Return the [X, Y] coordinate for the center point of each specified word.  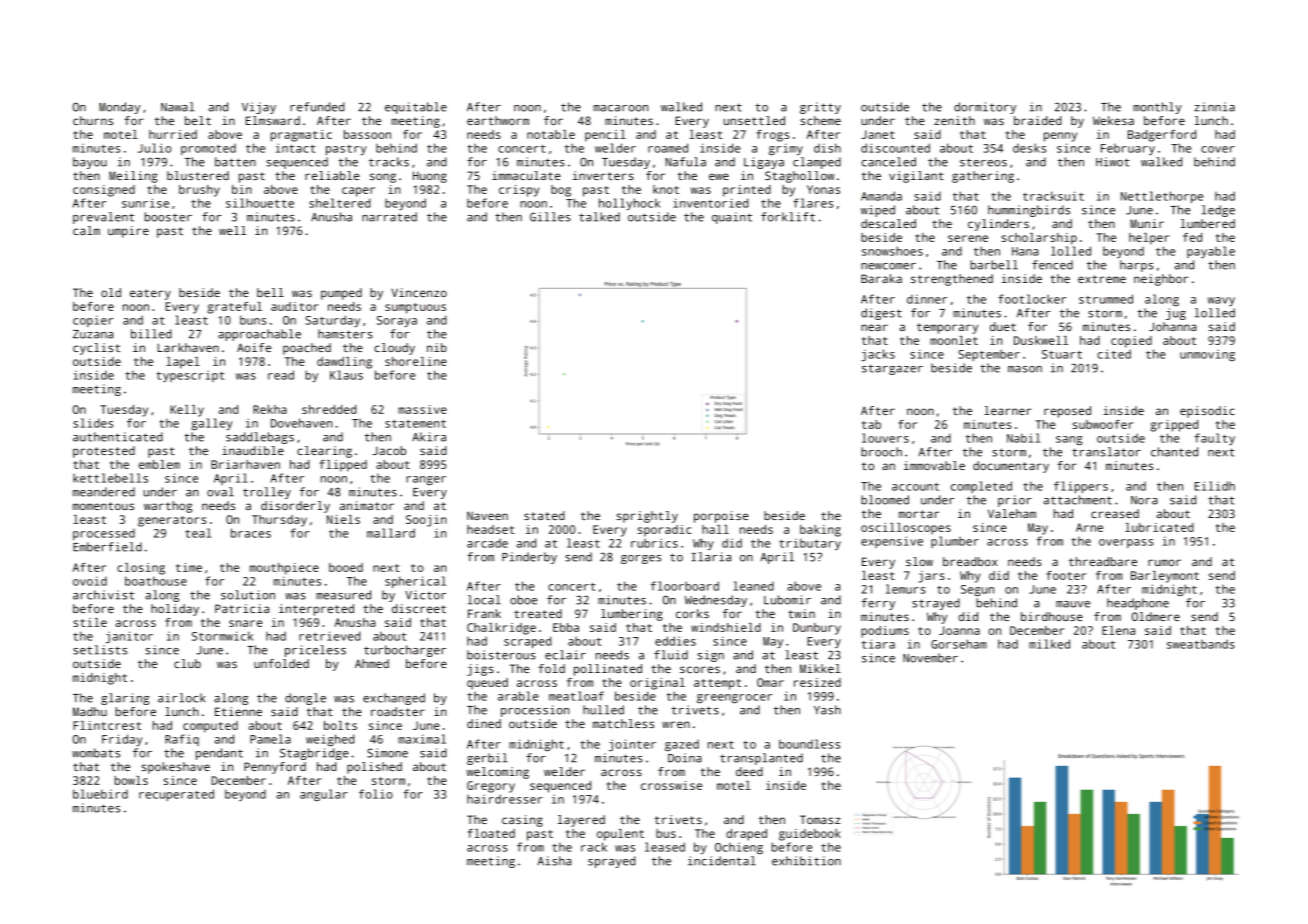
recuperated [176, 795]
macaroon [620, 108]
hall [715, 529]
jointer [632, 745]
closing [141, 569]
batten [235, 162]
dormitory [985, 108]
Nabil [1023, 438]
